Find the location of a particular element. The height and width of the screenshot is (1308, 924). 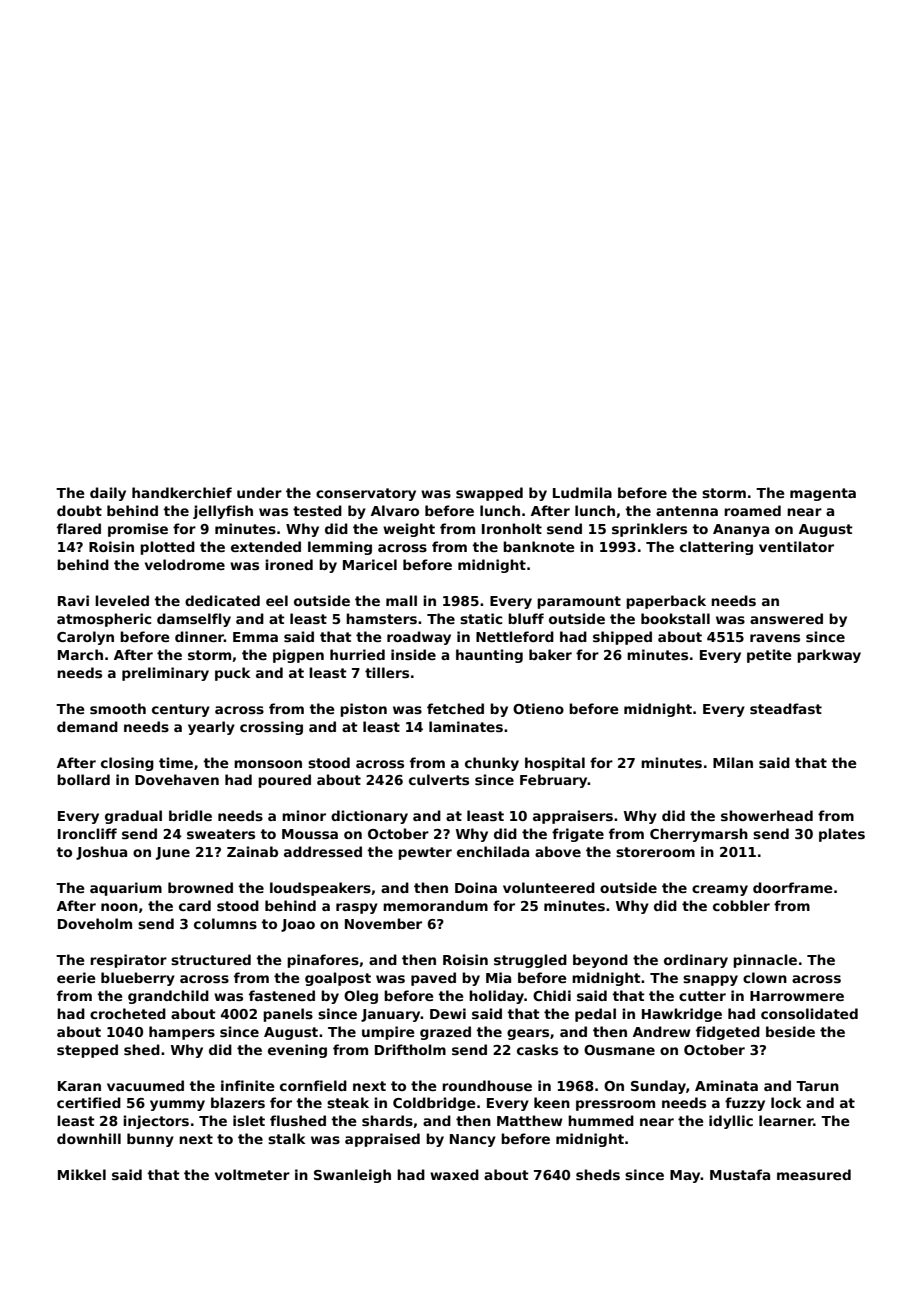

grazed is located at coordinates (445, 1033).
